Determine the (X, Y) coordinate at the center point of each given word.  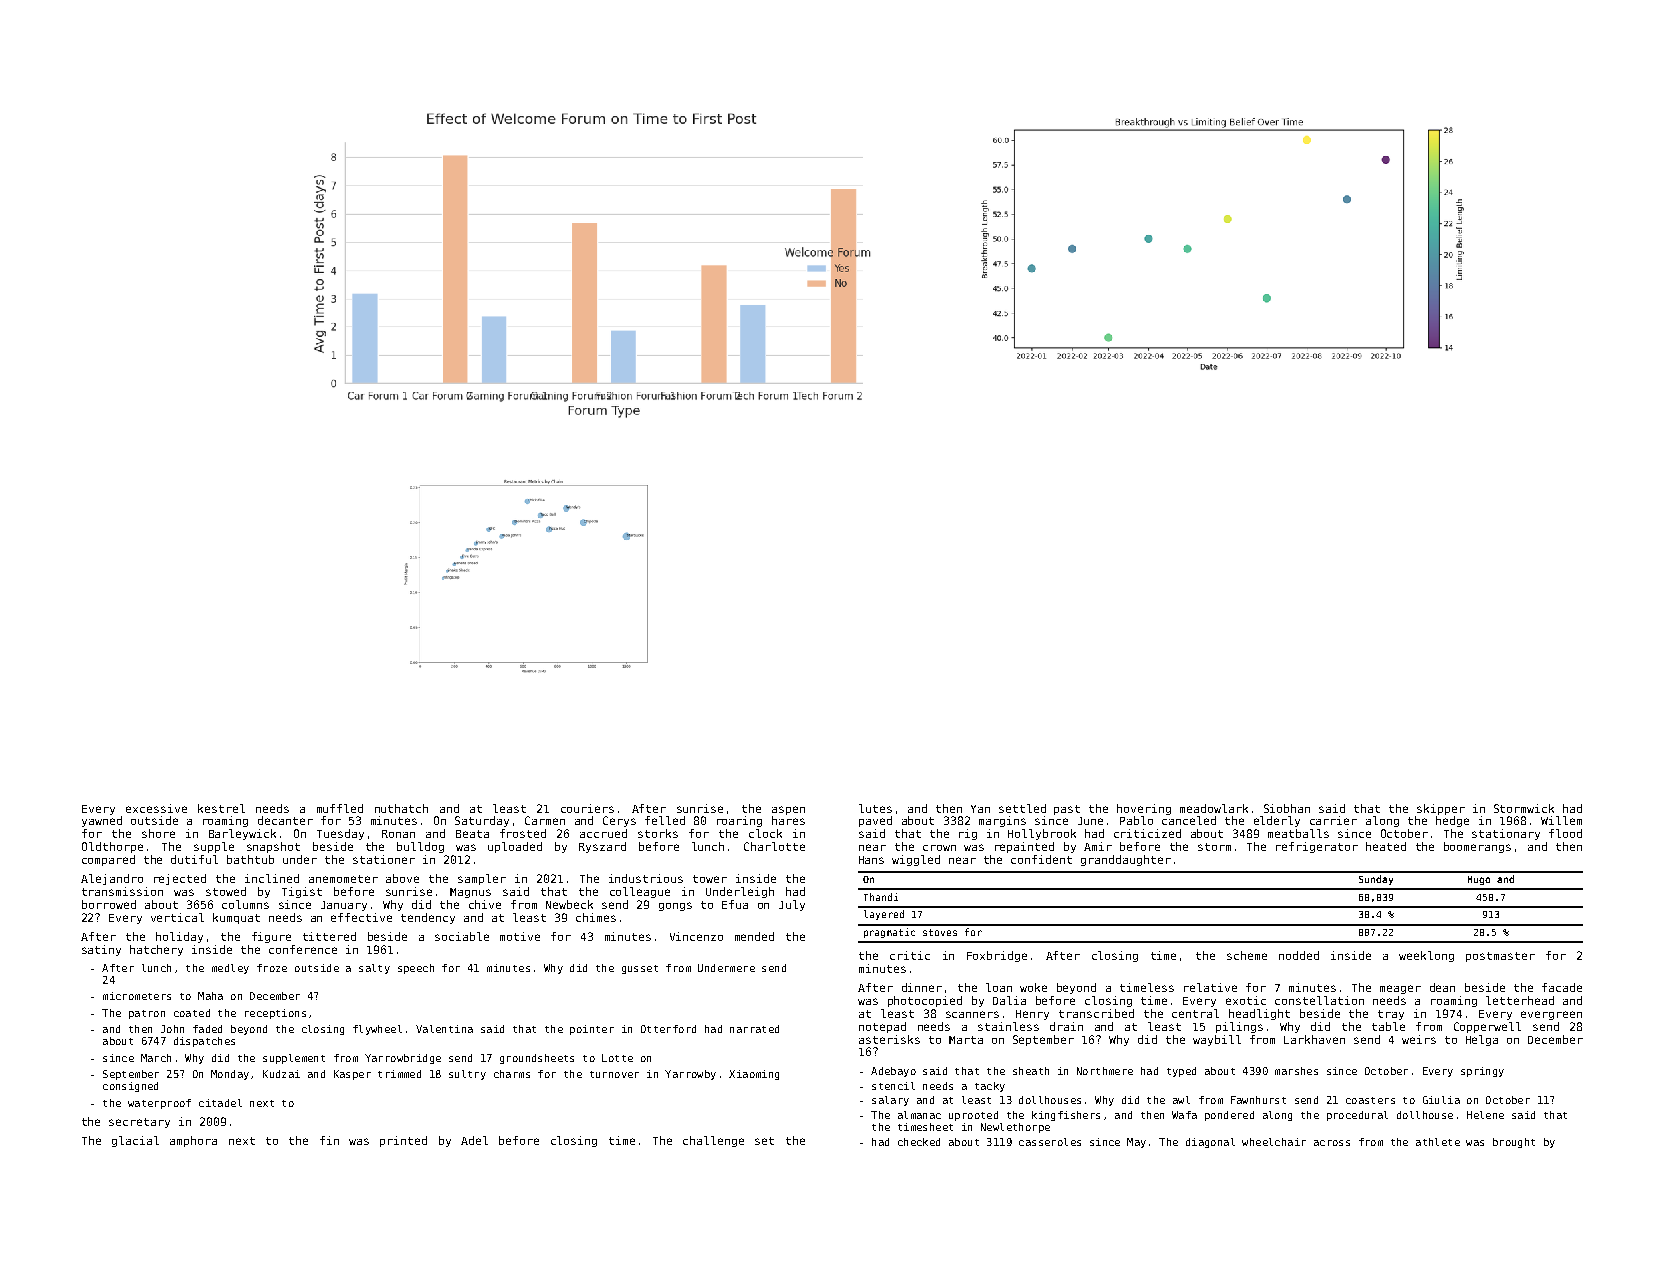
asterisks (889, 1039)
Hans (871, 860)
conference (303, 949)
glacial (135, 1141)
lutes (875, 808)
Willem (1561, 820)
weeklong (1426, 956)
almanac (919, 1115)
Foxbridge (997, 956)
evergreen (1551, 1015)
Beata (472, 834)
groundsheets (537, 1059)
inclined (272, 878)
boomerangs (1477, 847)
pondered (1229, 1116)
